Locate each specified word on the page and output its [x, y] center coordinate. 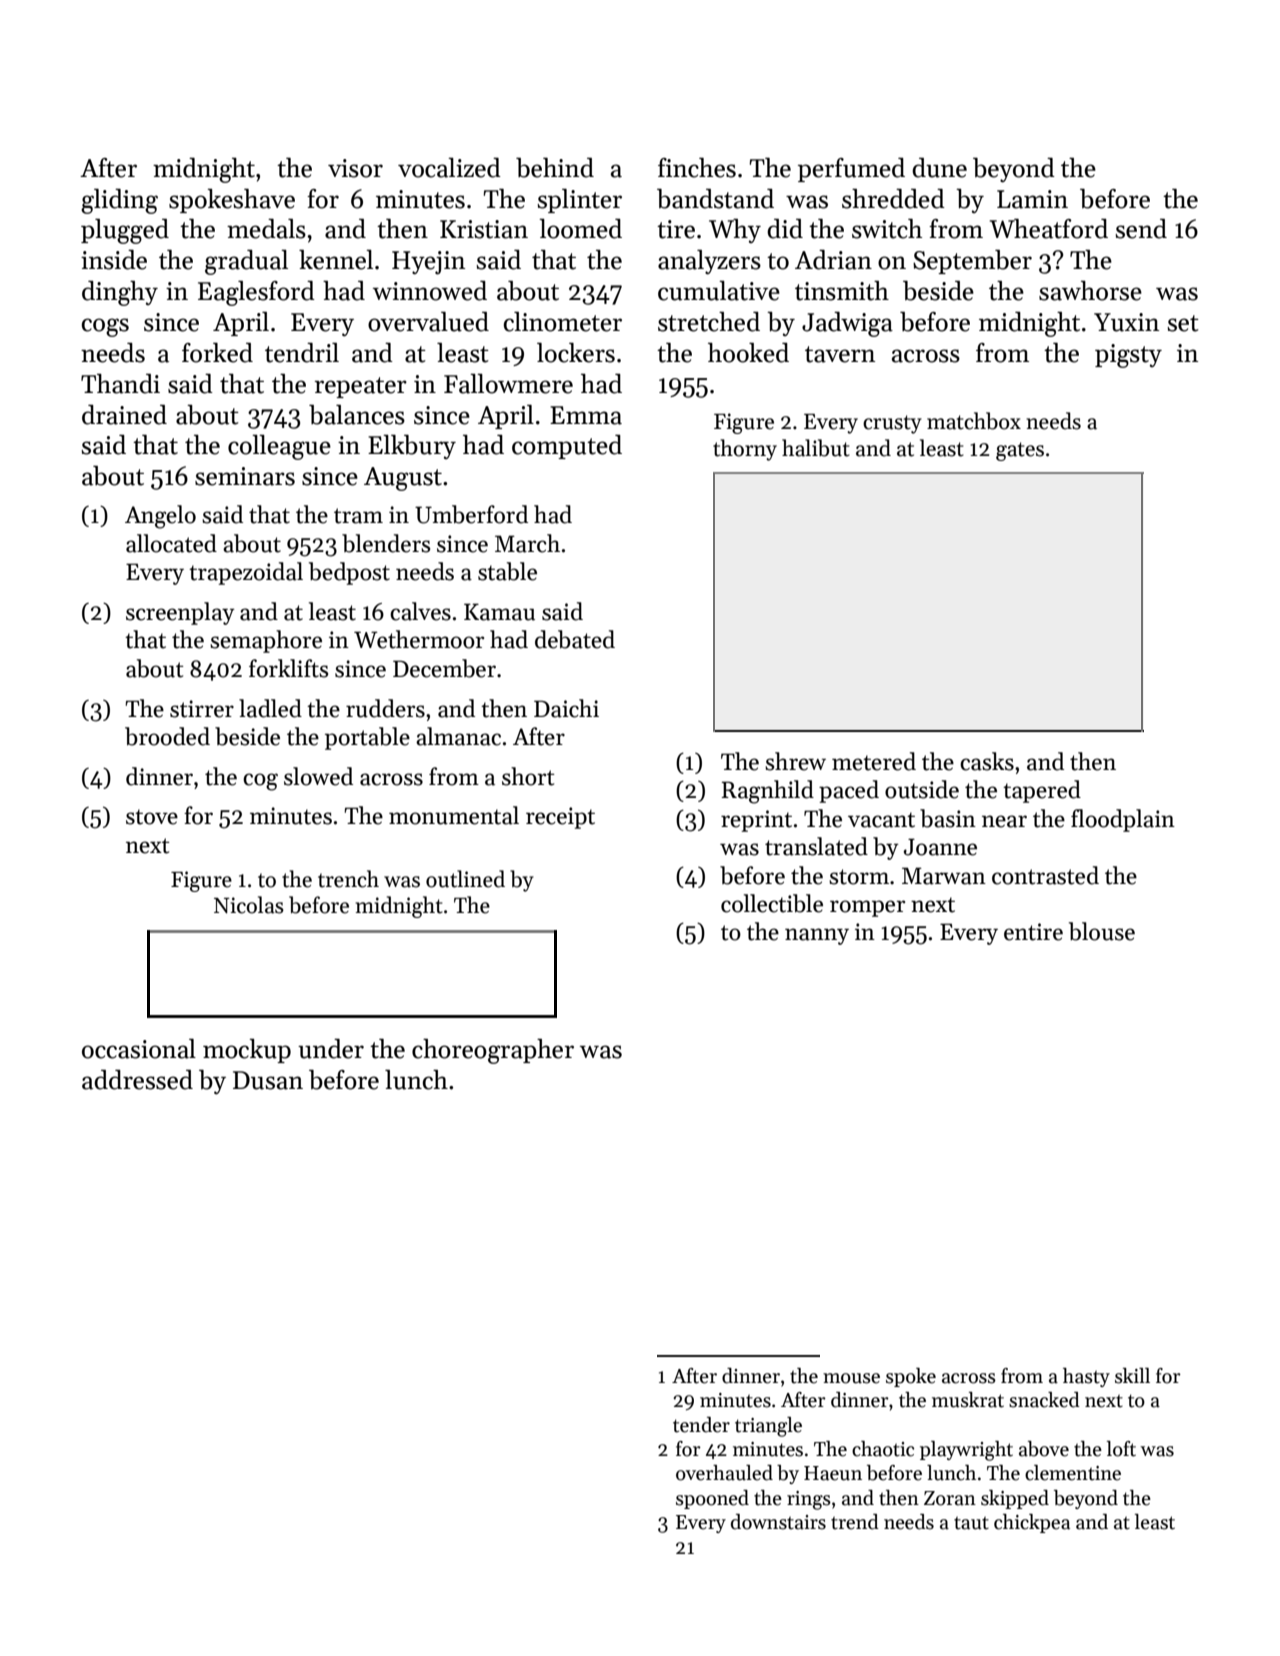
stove [152, 817]
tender [701, 1425]
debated [575, 639]
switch [887, 229]
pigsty [1128, 356]
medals [266, 229]
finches [697, 168]
